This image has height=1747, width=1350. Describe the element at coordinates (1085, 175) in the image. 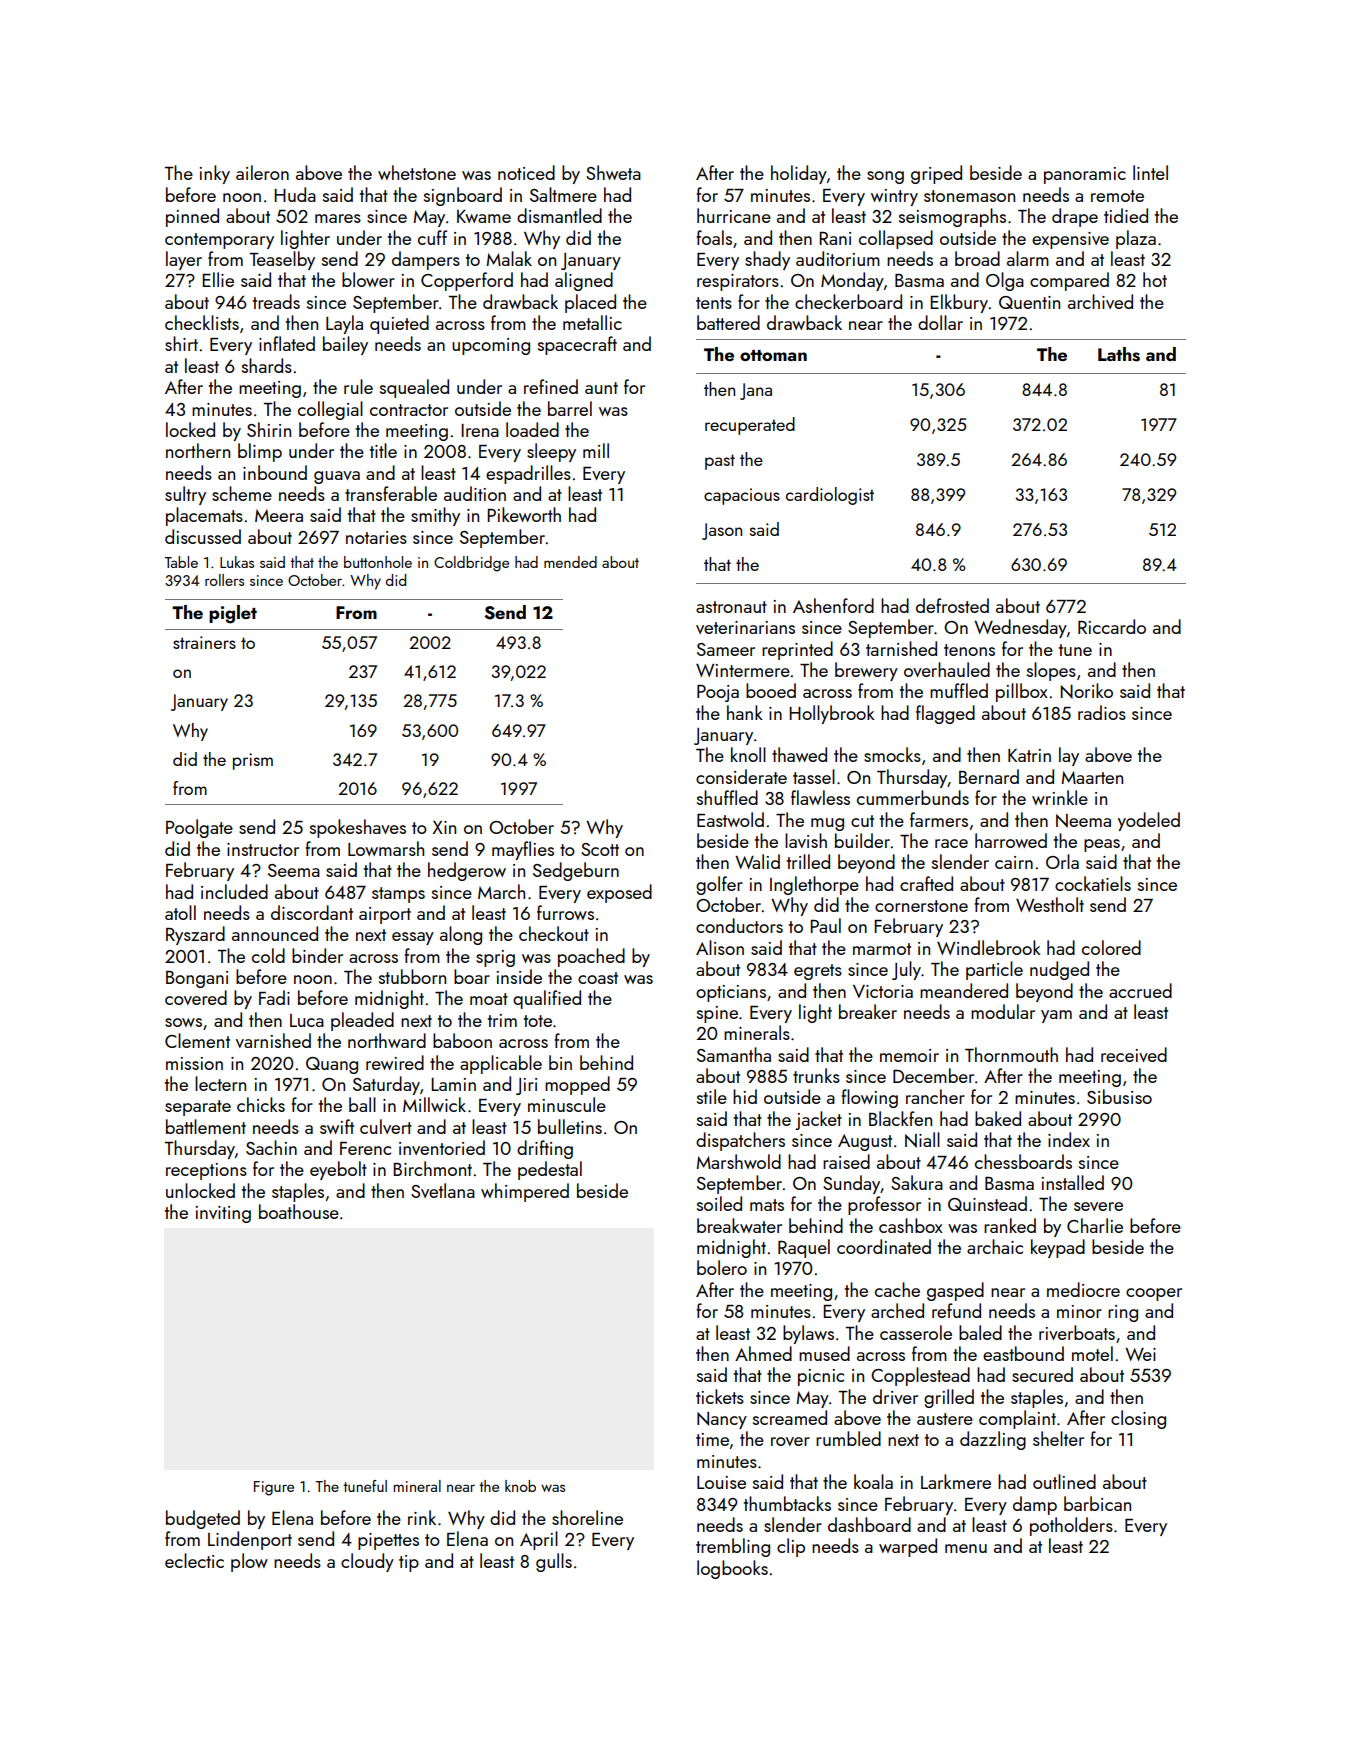

I see `panoramic` at that location.
